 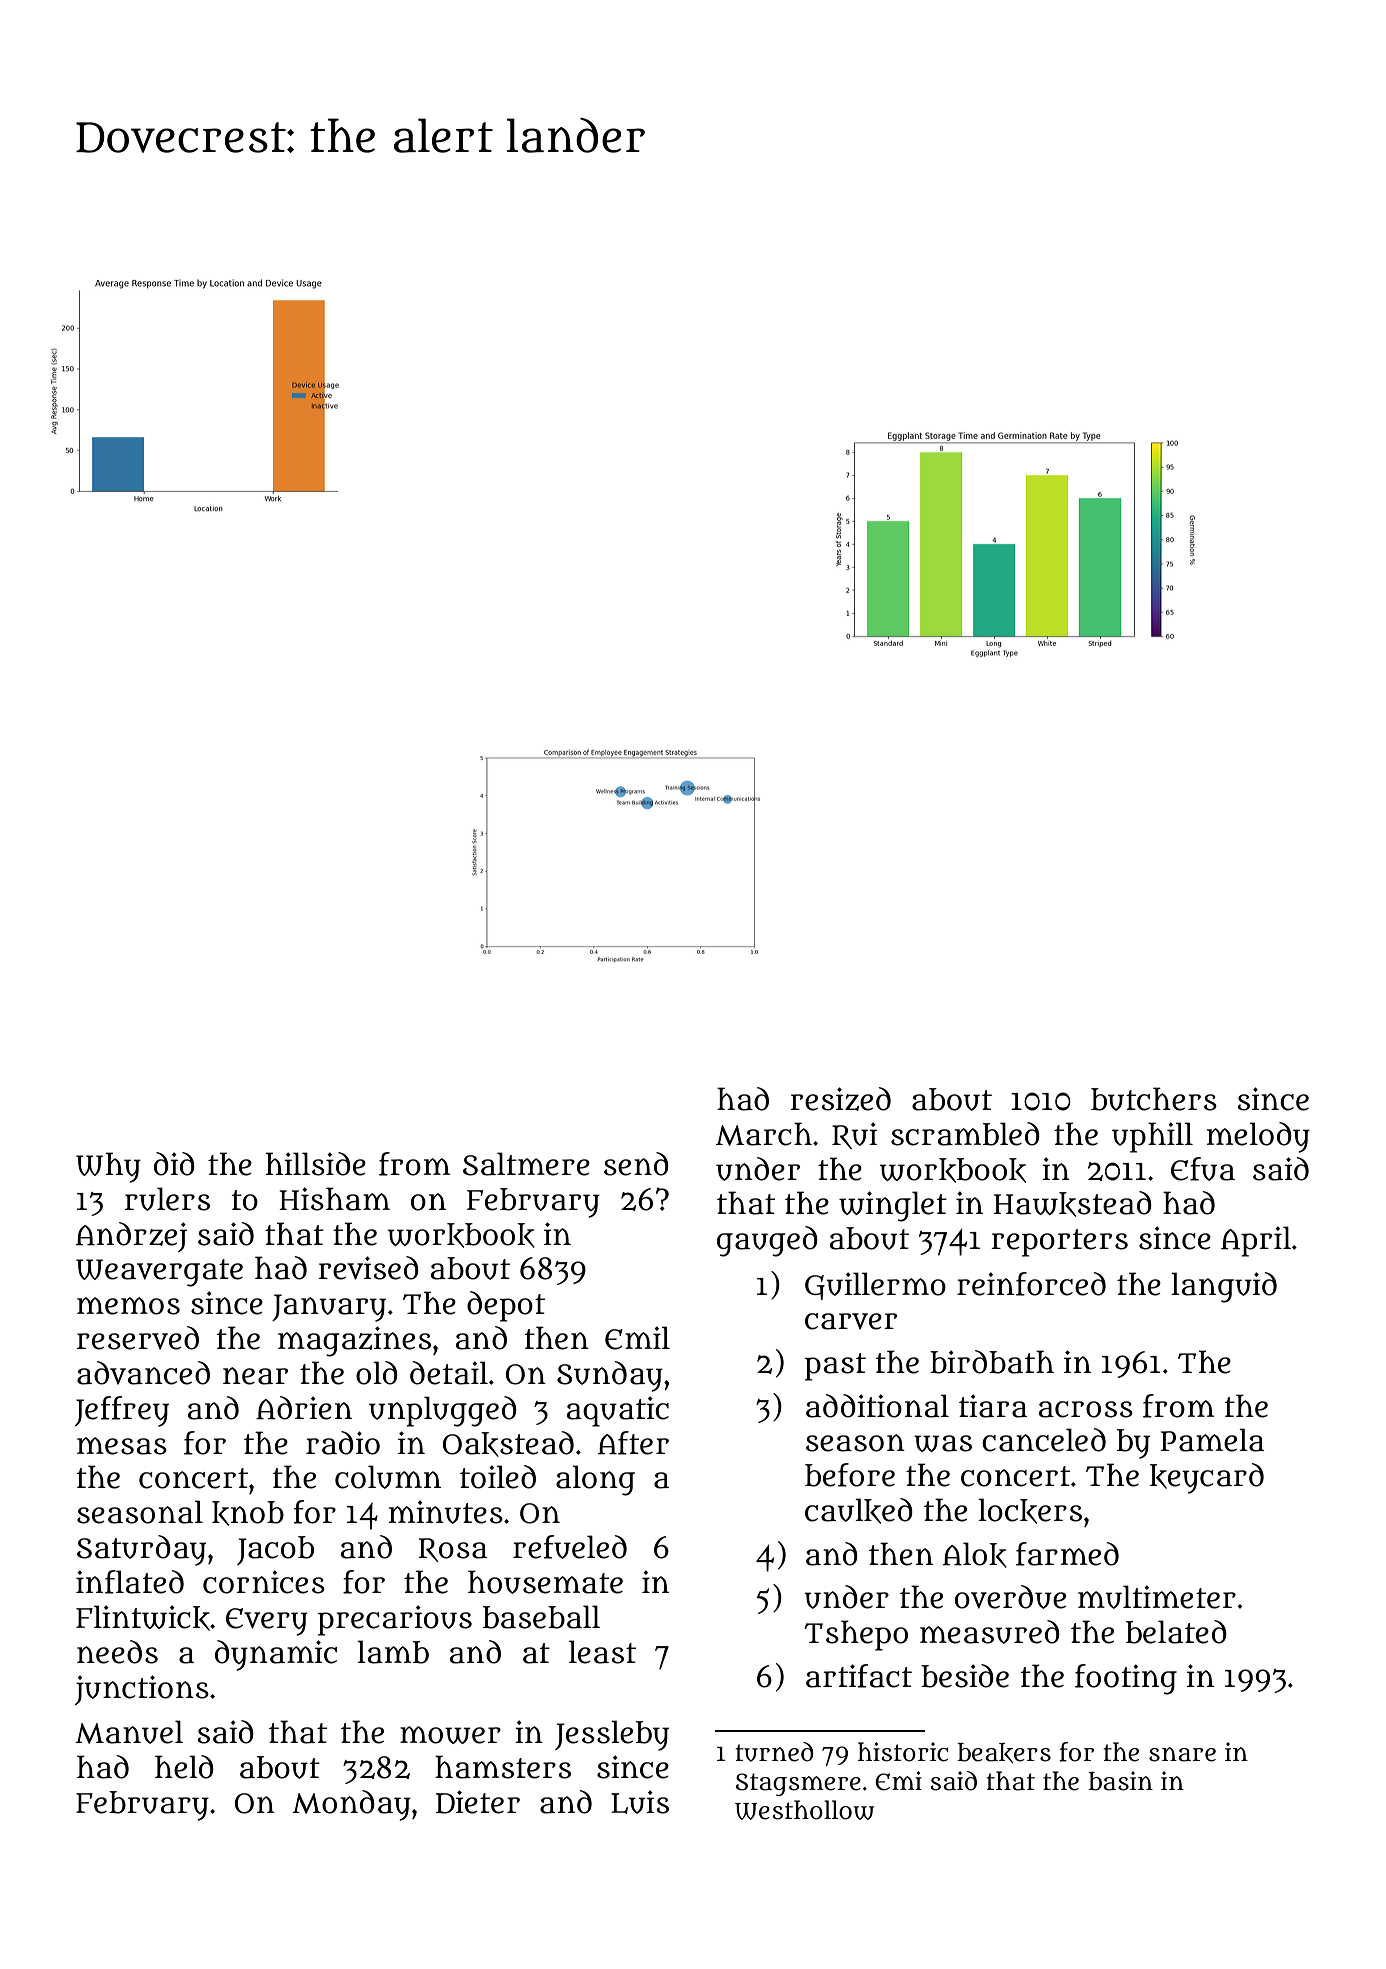 I want to click on Westhollow, so click(x=804, y=1810).
